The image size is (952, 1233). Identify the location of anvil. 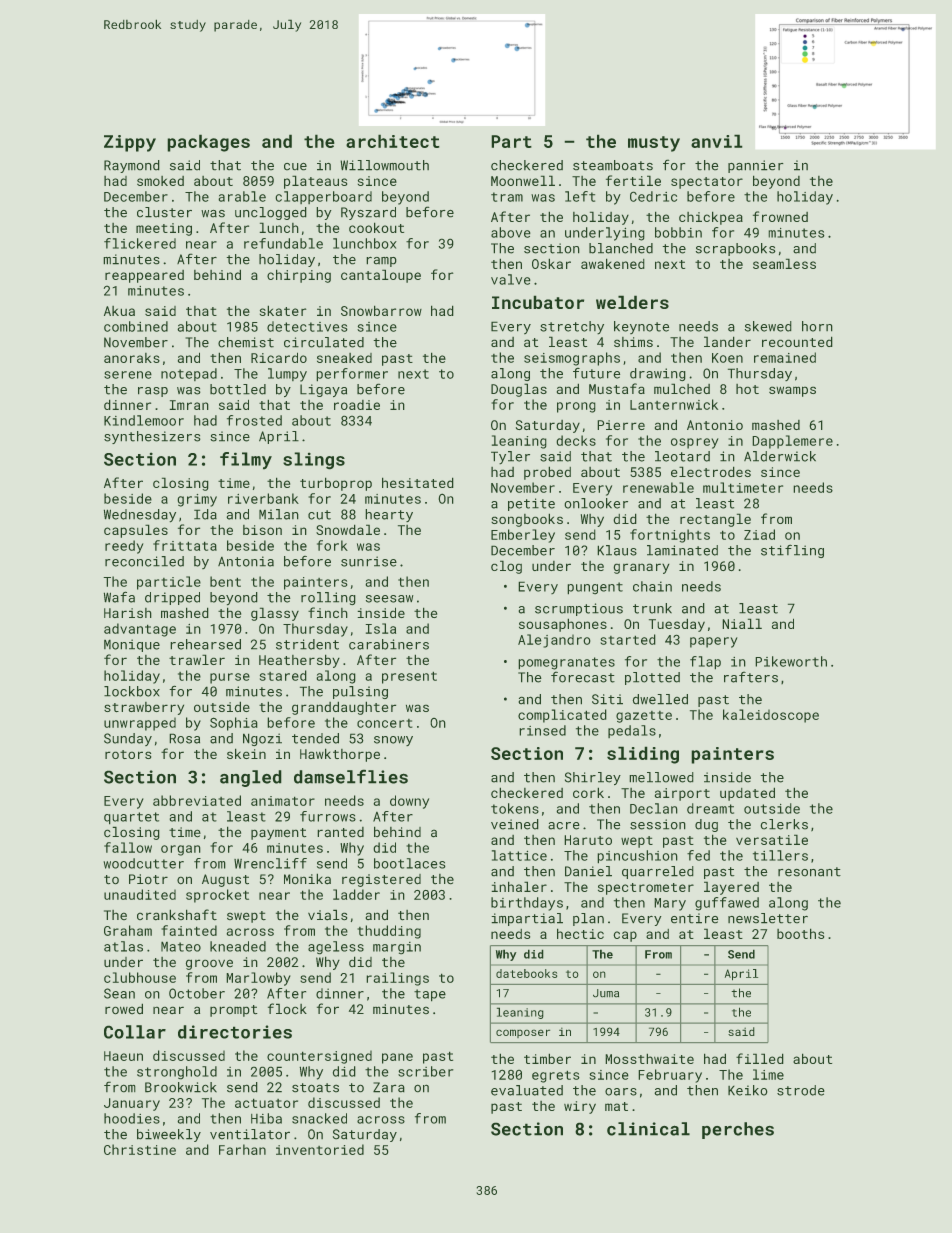
(716, 141).
